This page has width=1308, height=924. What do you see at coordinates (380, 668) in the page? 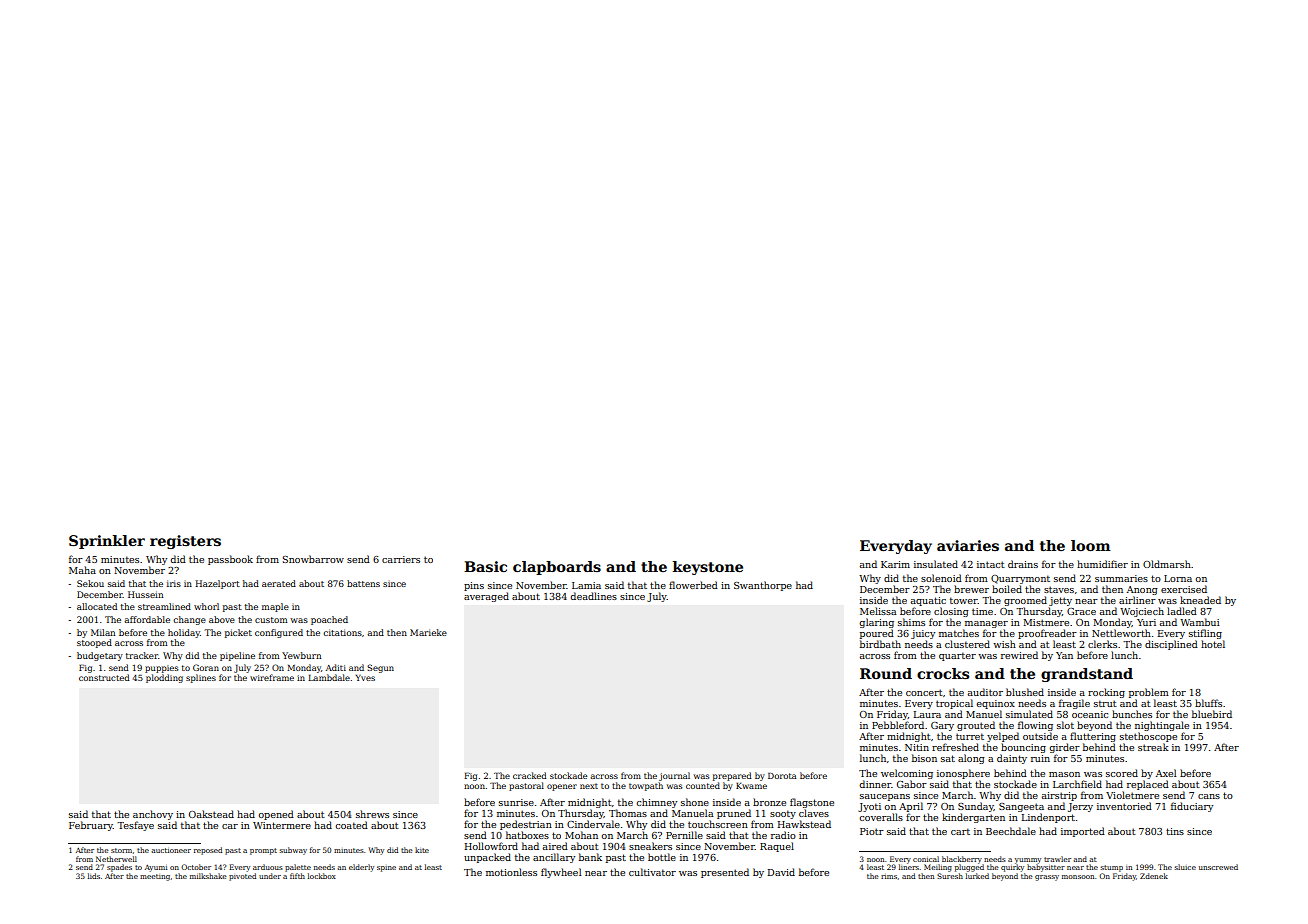
I see `Segun` at bounding box center [380, 668].
